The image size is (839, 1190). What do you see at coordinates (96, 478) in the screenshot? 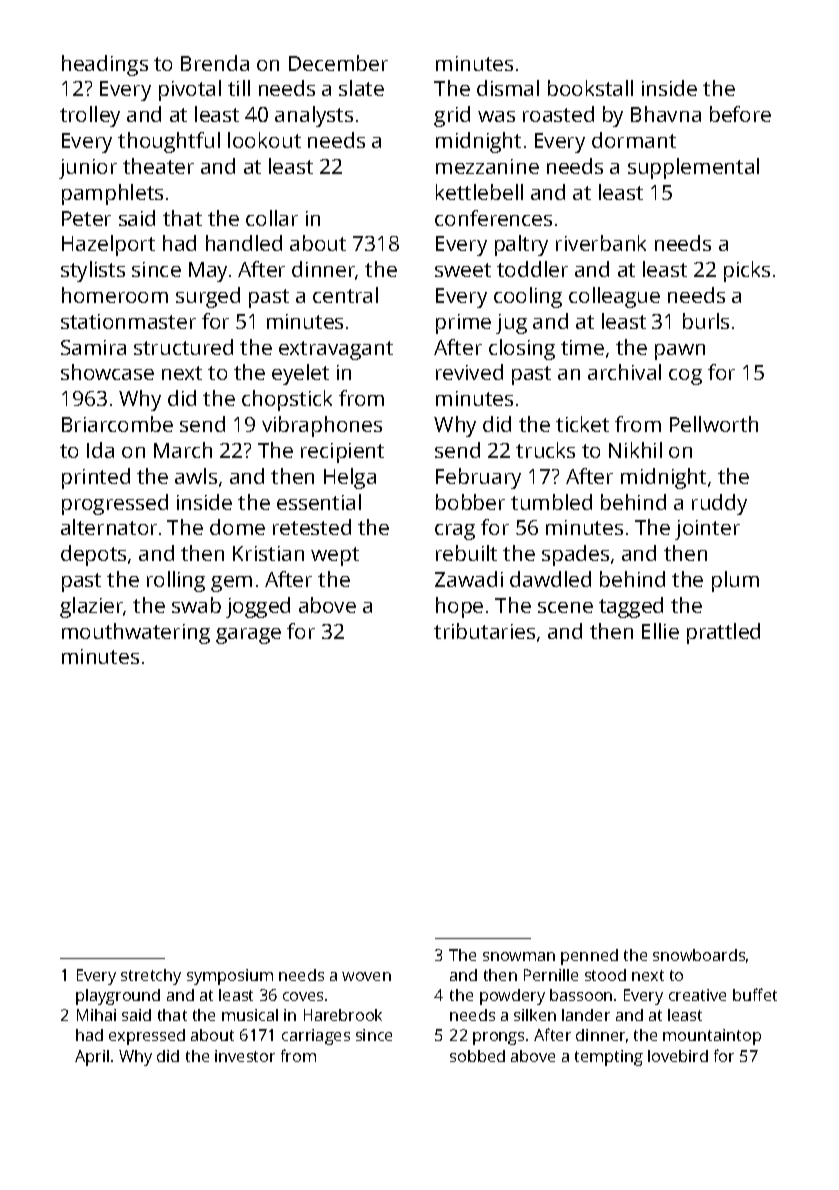
I see `printed` at bounding box center [96, 478].
